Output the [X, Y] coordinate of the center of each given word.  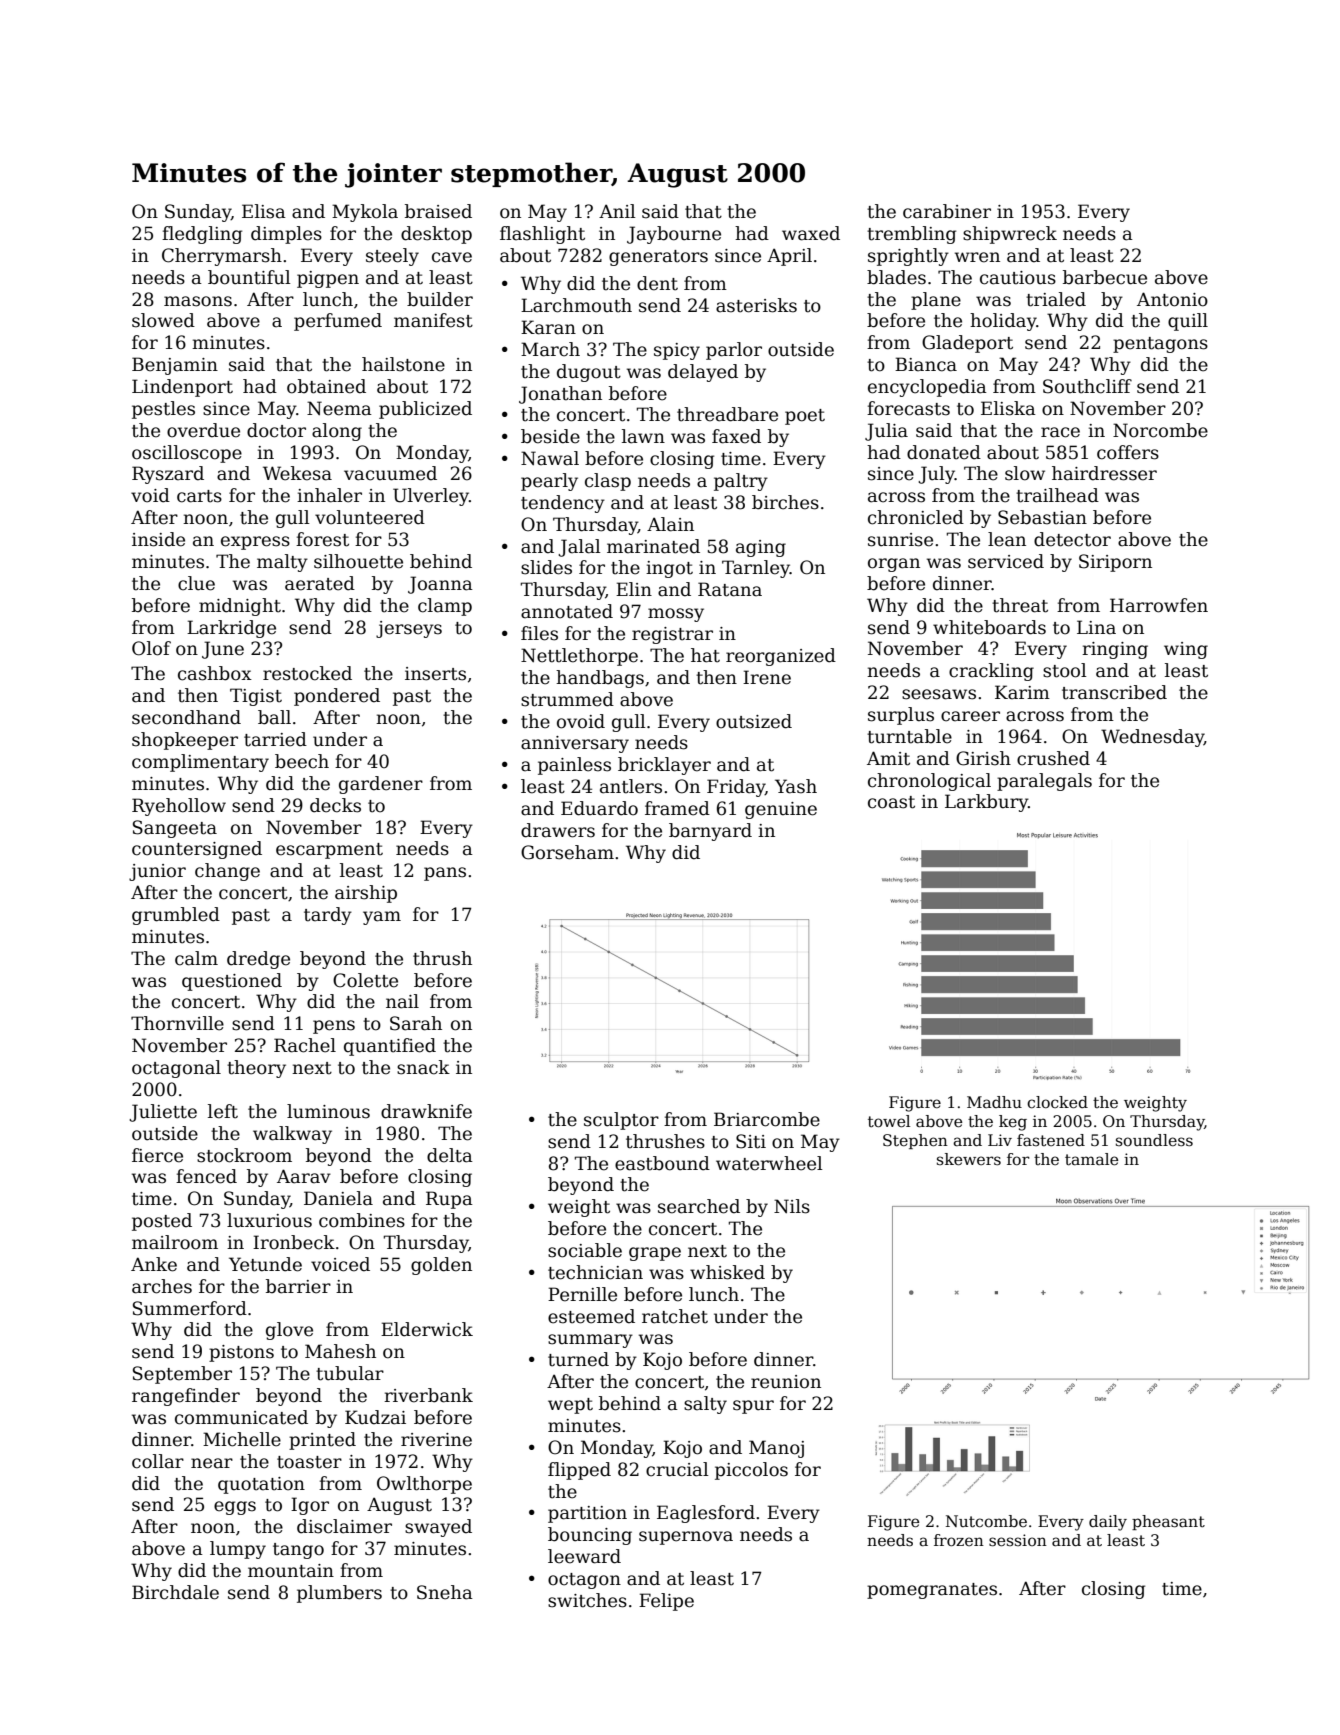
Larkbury [986, 803]
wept [570, 1406]
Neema [339, 408]
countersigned [197, 850]
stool [1065, 670]
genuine [781, 810]
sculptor [621, 1121]
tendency [563, 504]
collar [158, 1461]
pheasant [1168, 1522]
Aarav [304, 1176]
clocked [1057, 1102]
